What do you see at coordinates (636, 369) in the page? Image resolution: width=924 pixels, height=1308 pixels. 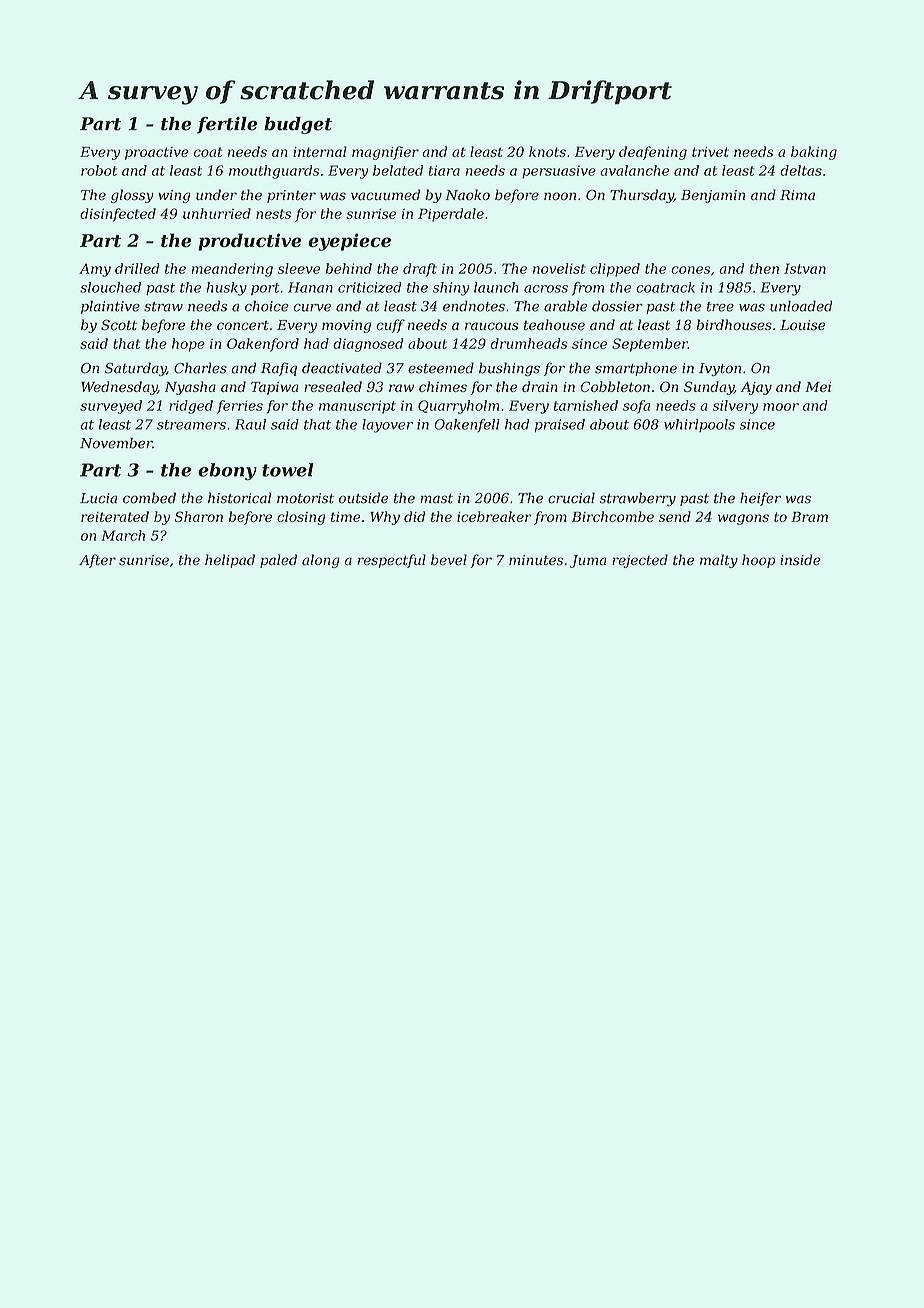 I see `smartphone` at bounding box center [636, 369].
